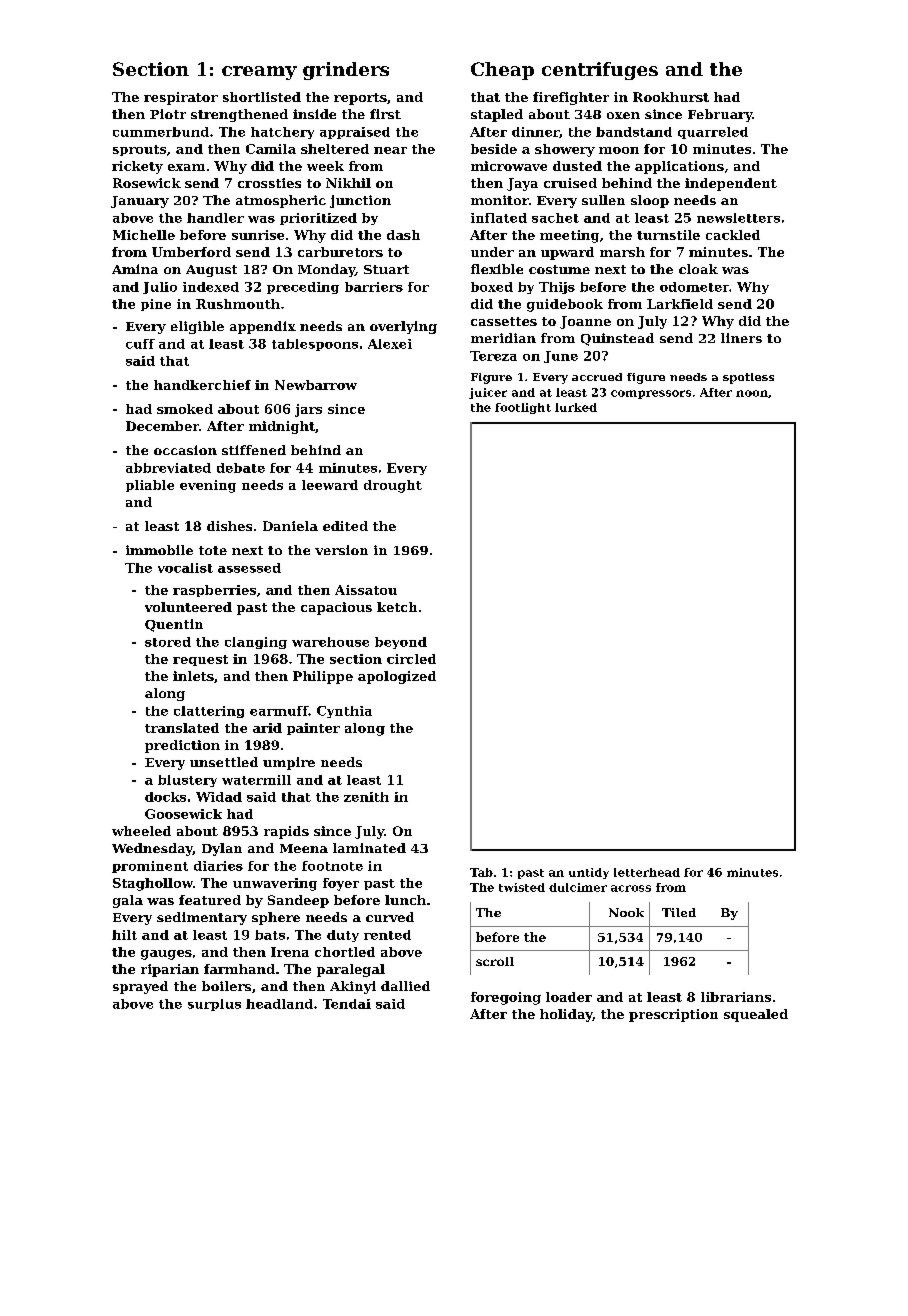  What do you see at coordinates (647, 872) in the document?
I see `letterhead` at bounding box center [647, 872].
